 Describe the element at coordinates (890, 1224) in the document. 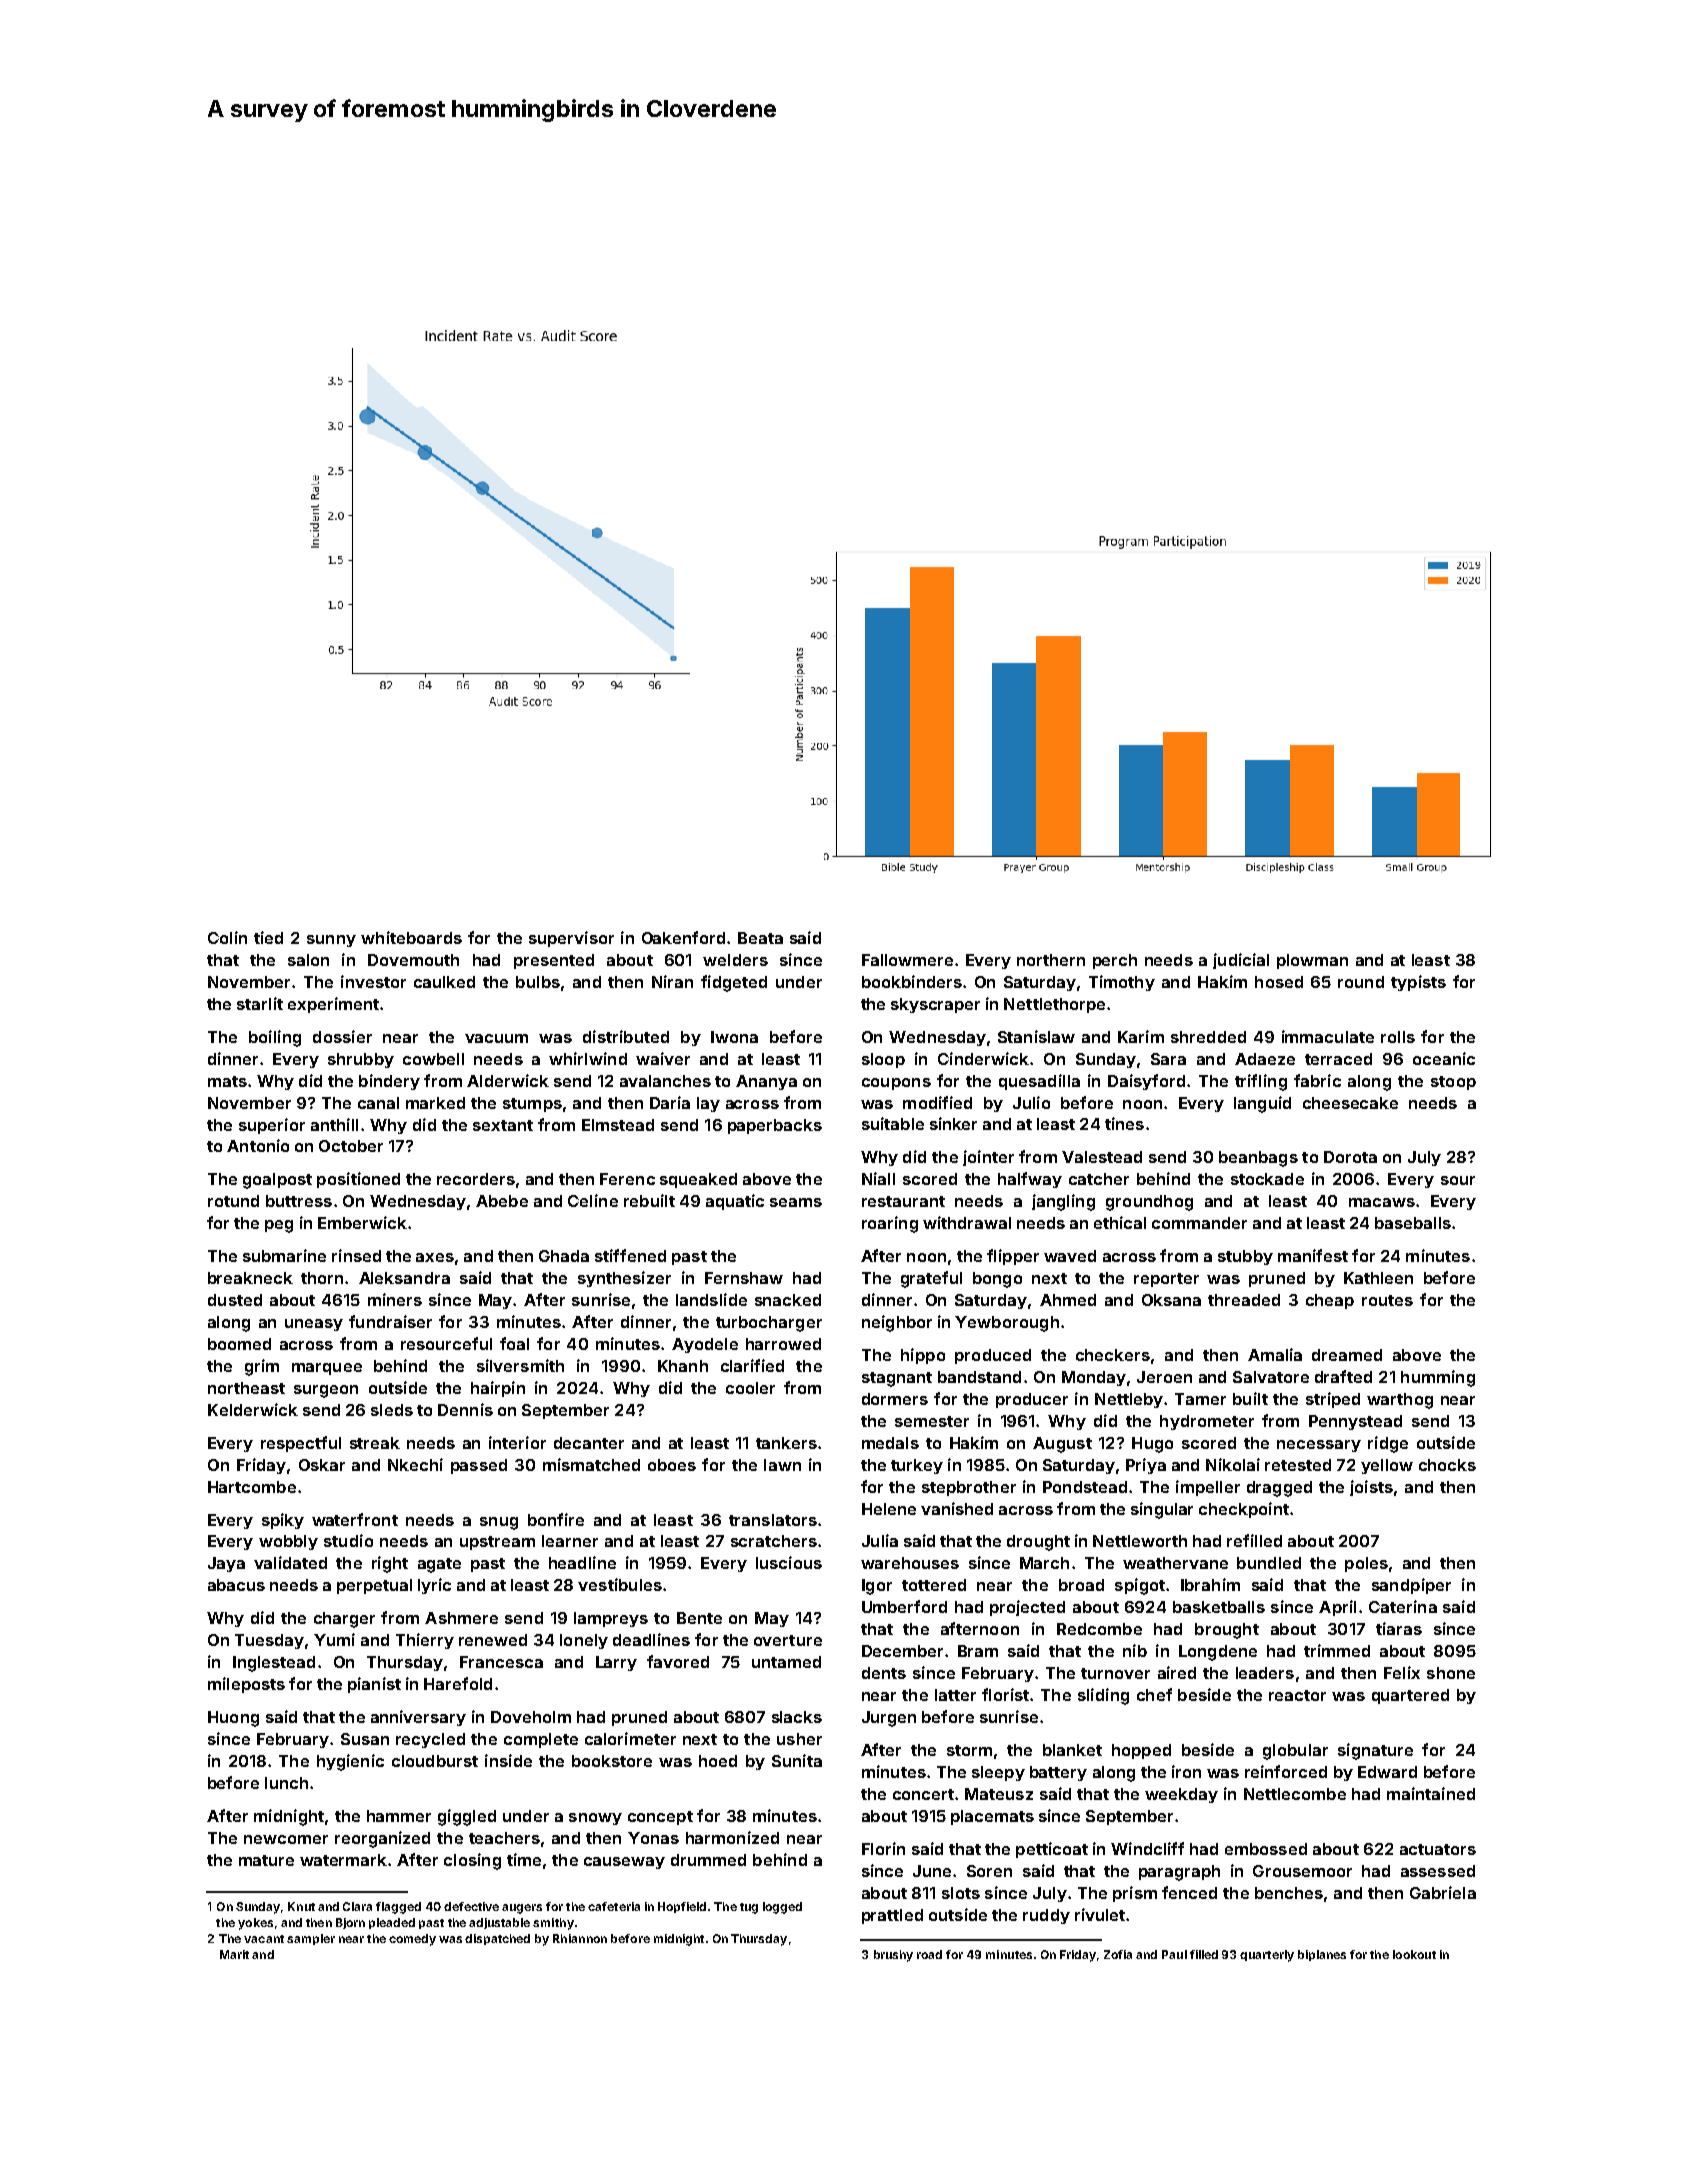

I see `roaring` at that location.
